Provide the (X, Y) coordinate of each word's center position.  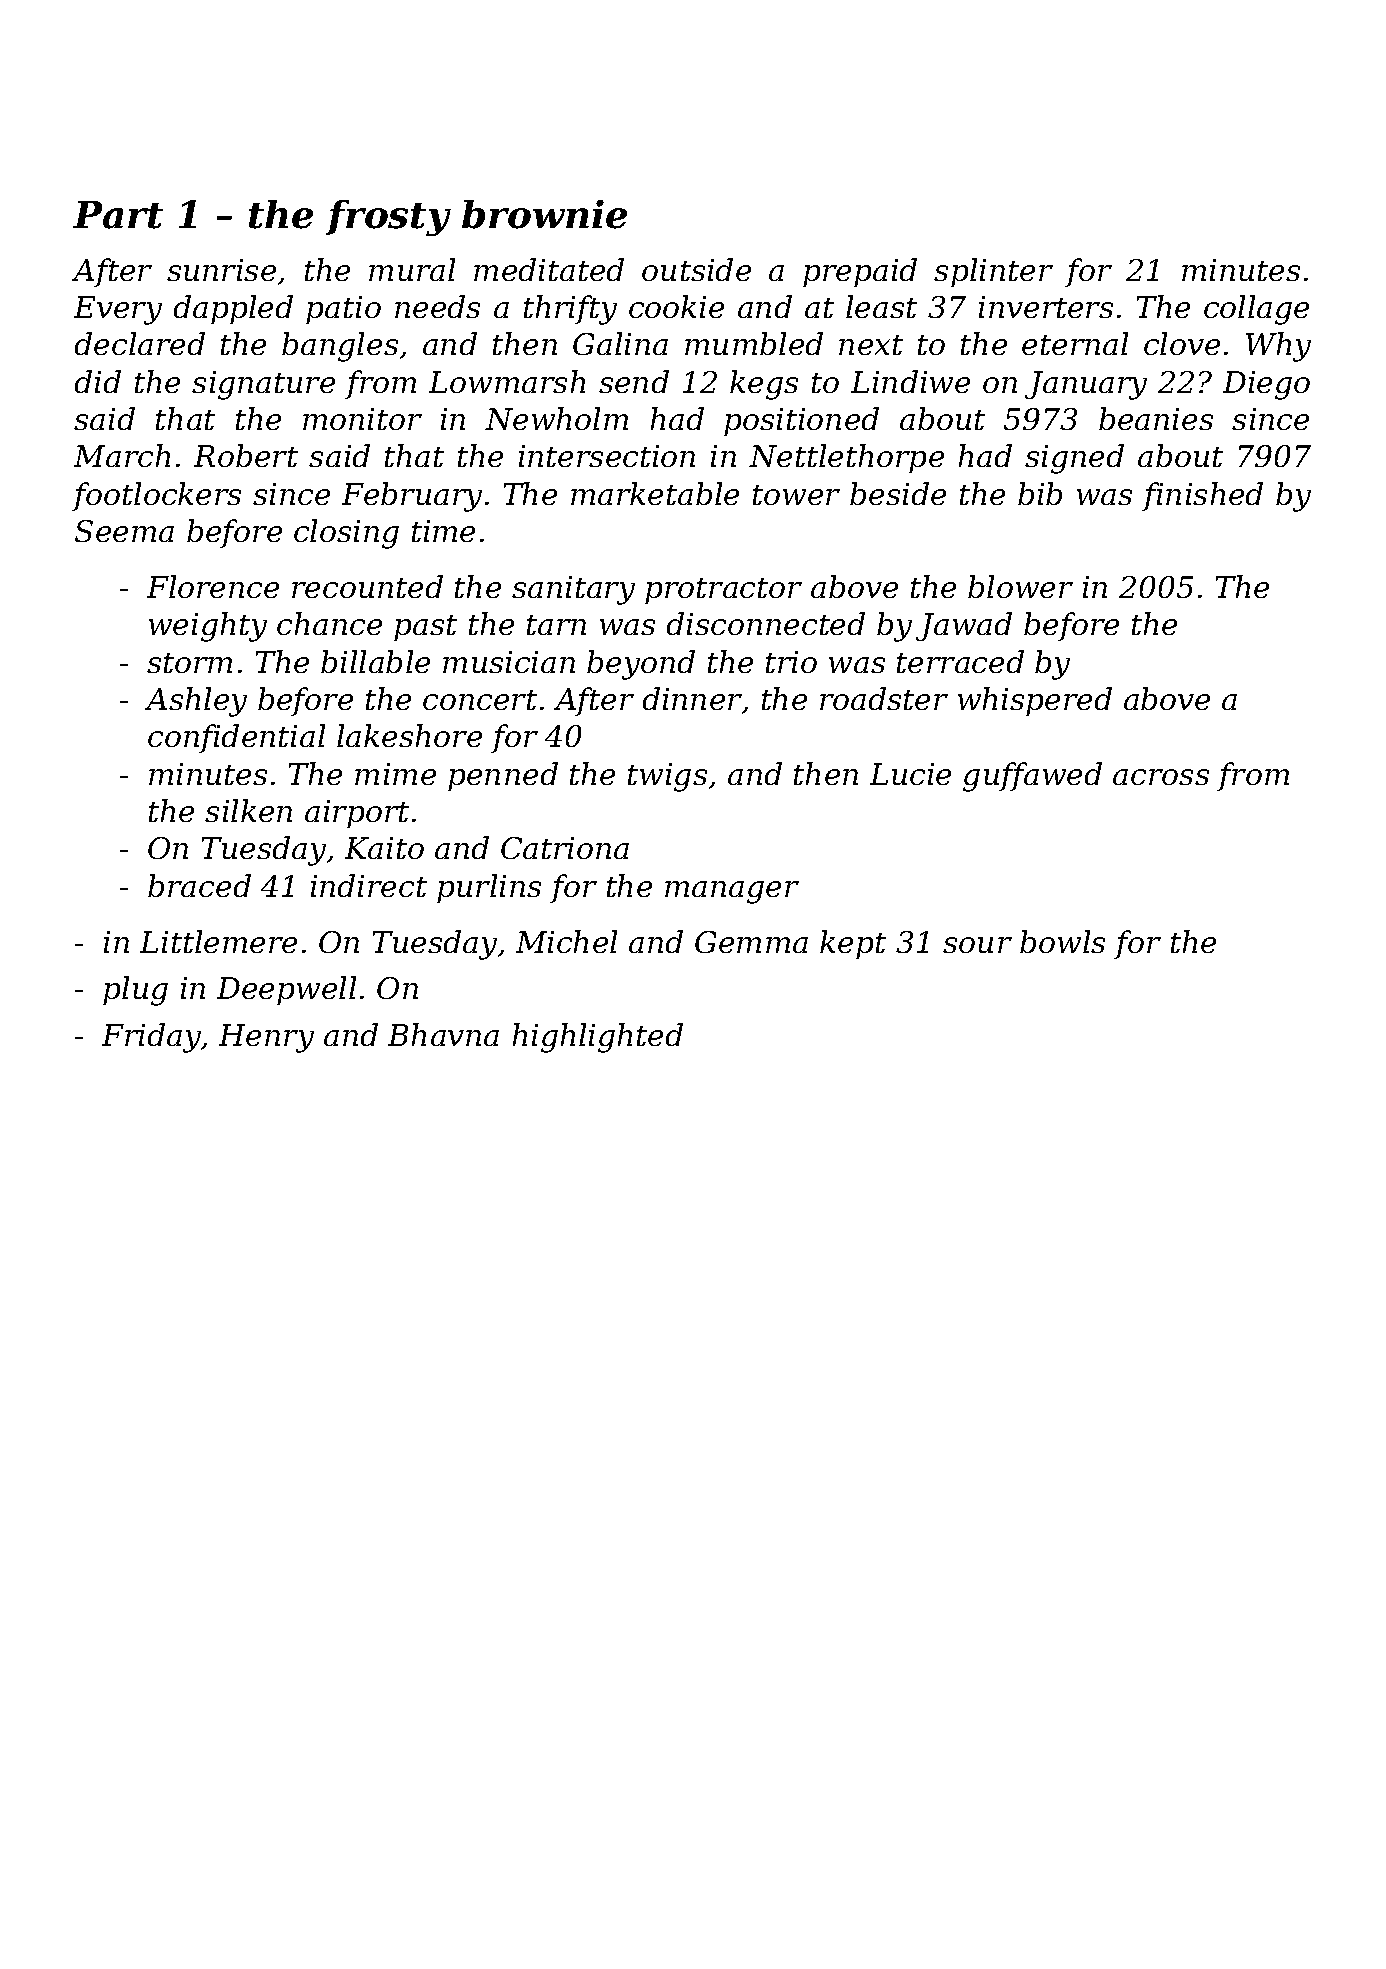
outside (696, 269)
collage (1256, 310)
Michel (566, 941)
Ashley (196, 702)
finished (1202, 496)
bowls (1062, 941)
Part (118, 215)
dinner (692, 698)
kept (853, 944)
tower (796, 495)
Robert (246, 455)
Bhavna (443, 1034)
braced (199, 885)
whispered (1035, 701)
